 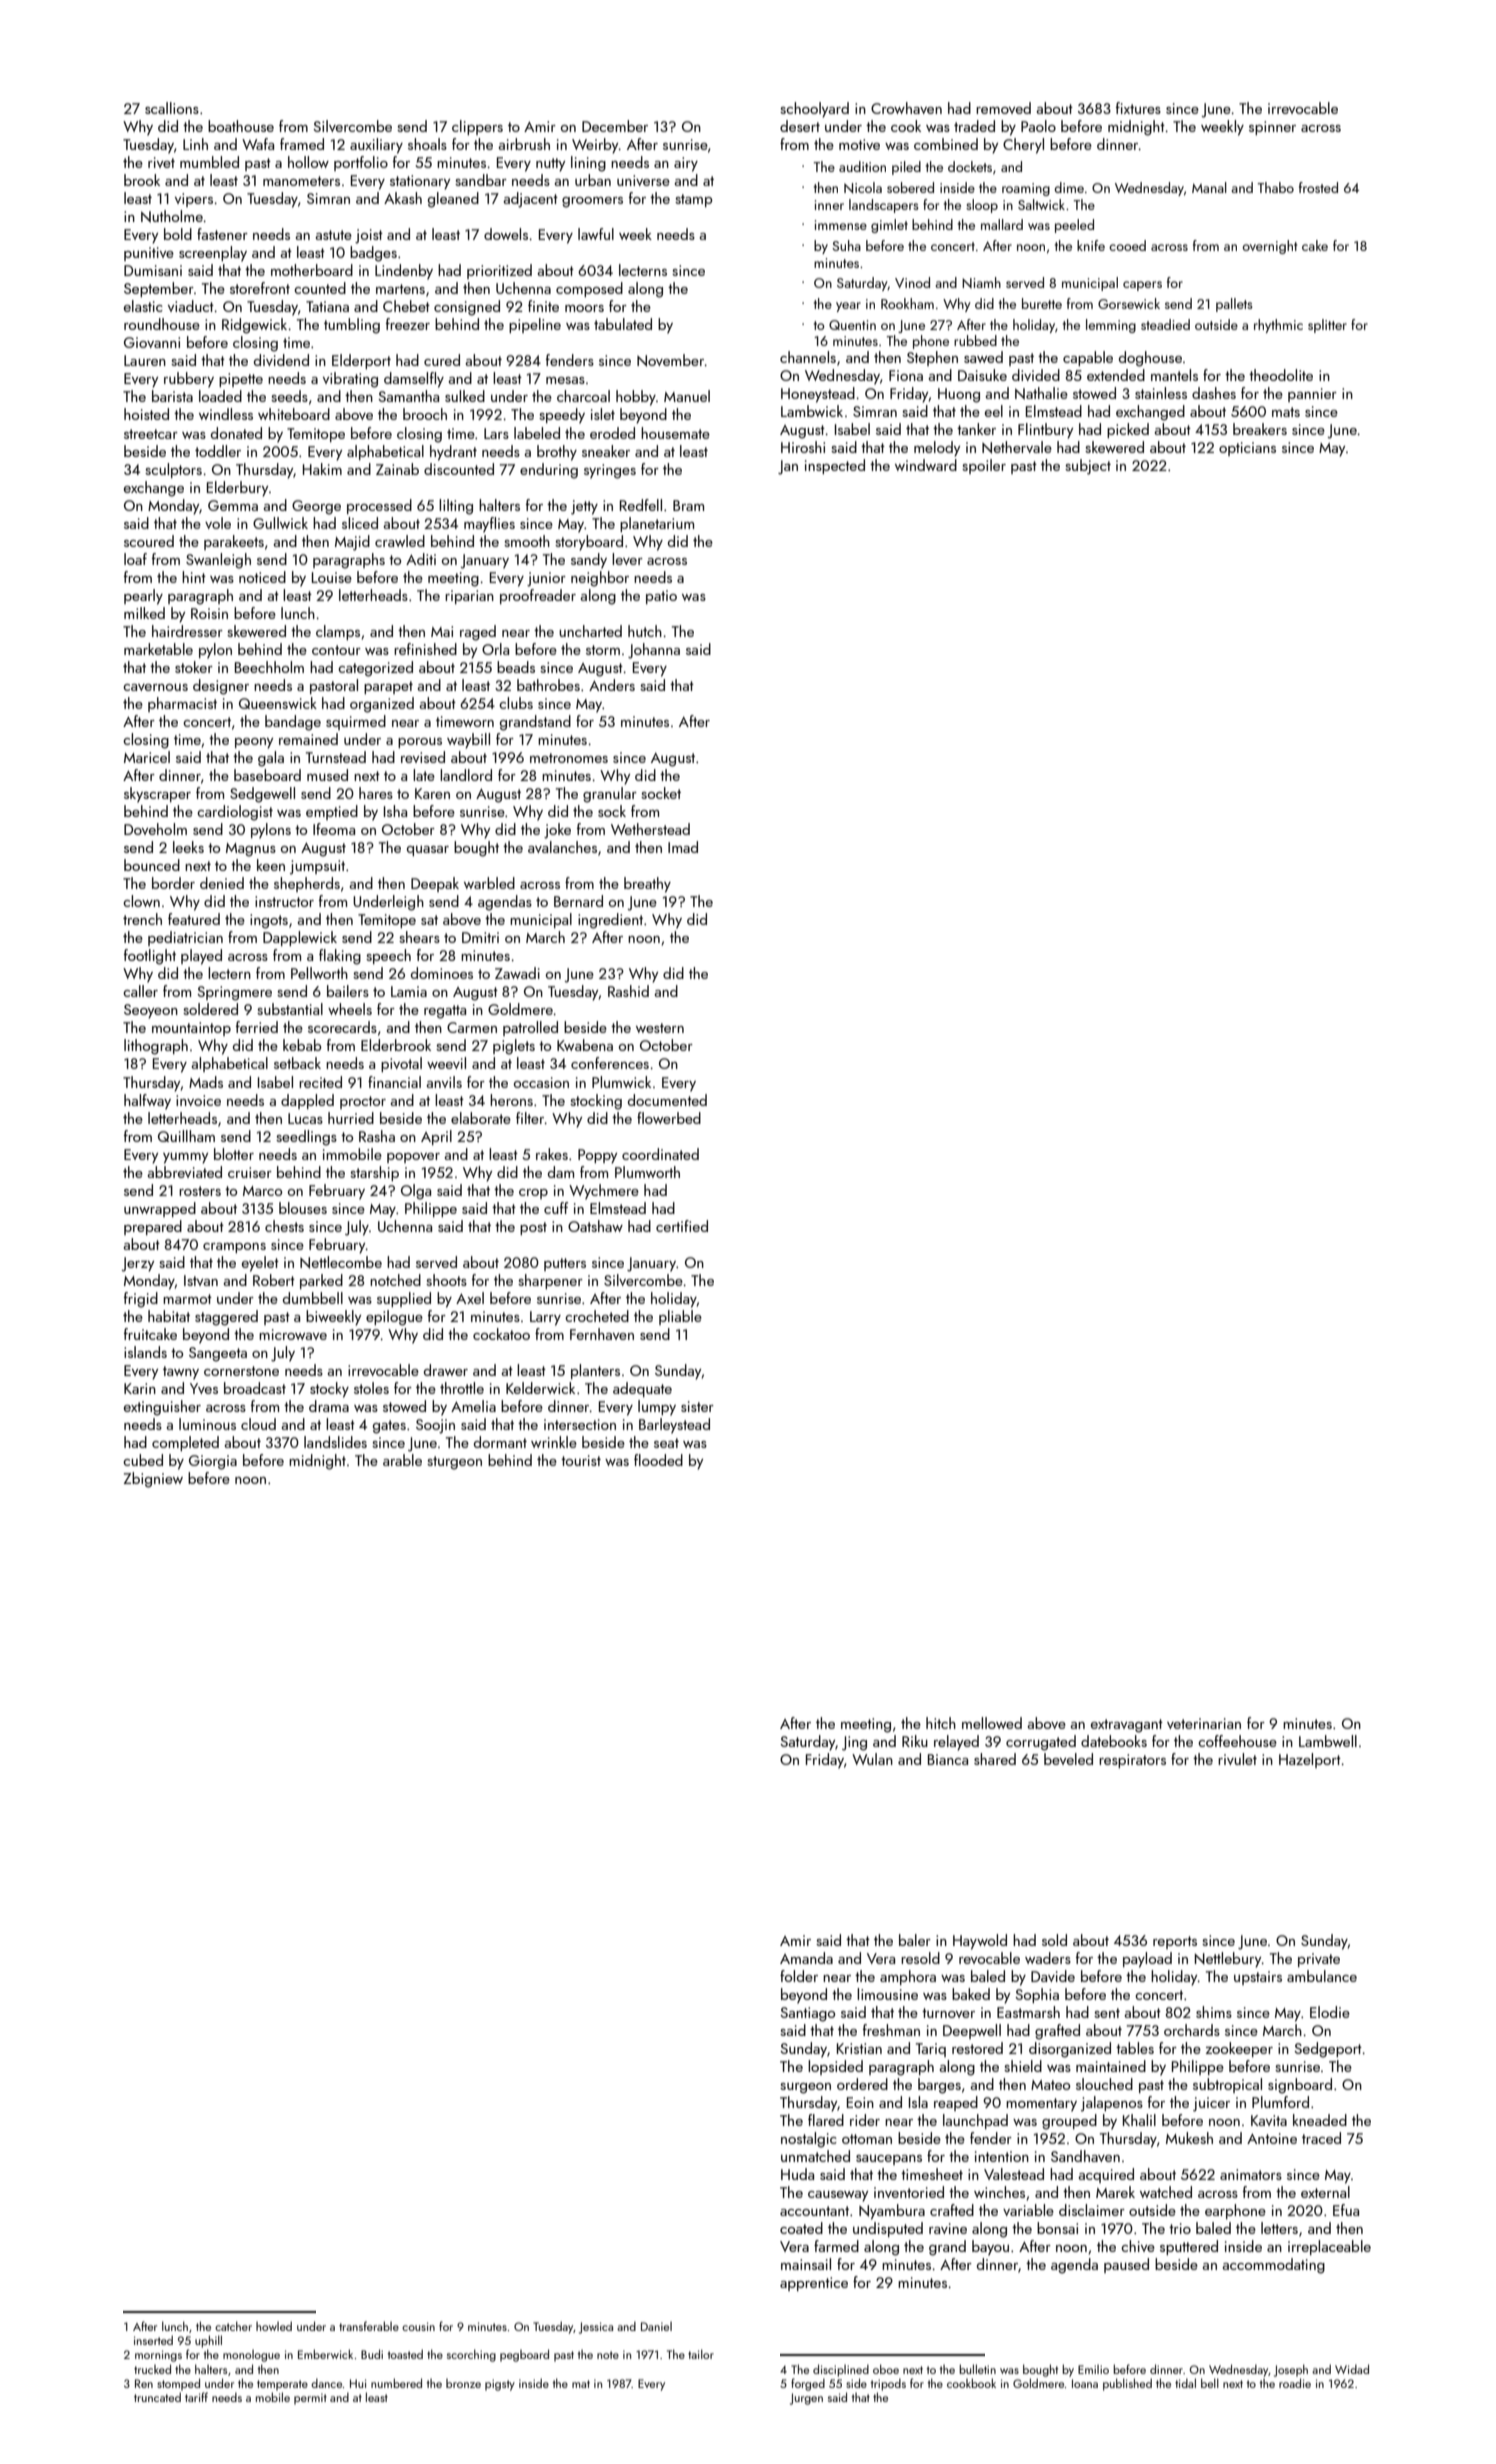 I want to click on Nyambura, so click(x=892, y=2212).
